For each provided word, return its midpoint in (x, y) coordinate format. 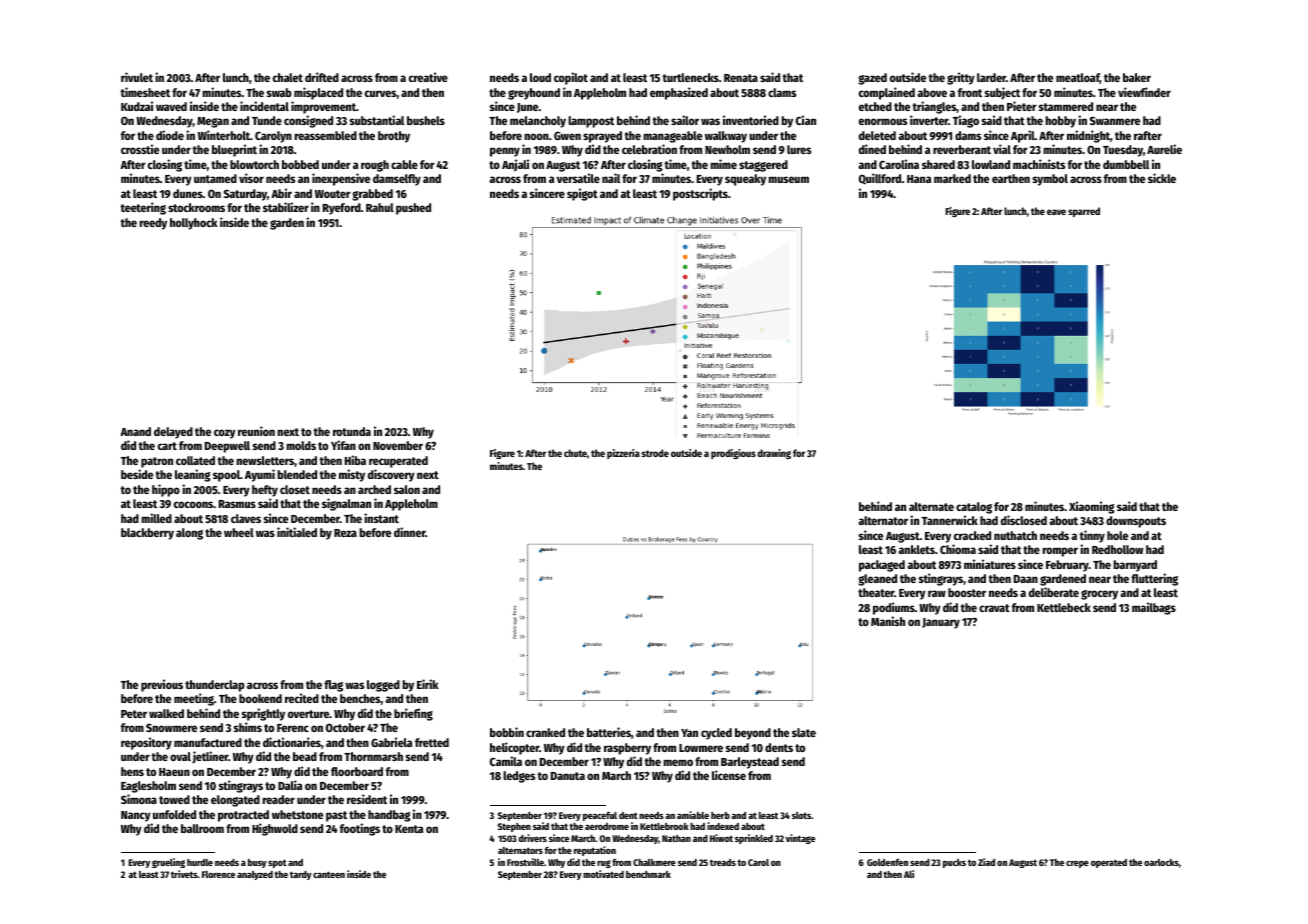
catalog (974, 508)
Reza (345, 533)
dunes (188, 193)
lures (799, 149)
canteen (329, 874)
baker (1137, 77)
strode (655, 453)
